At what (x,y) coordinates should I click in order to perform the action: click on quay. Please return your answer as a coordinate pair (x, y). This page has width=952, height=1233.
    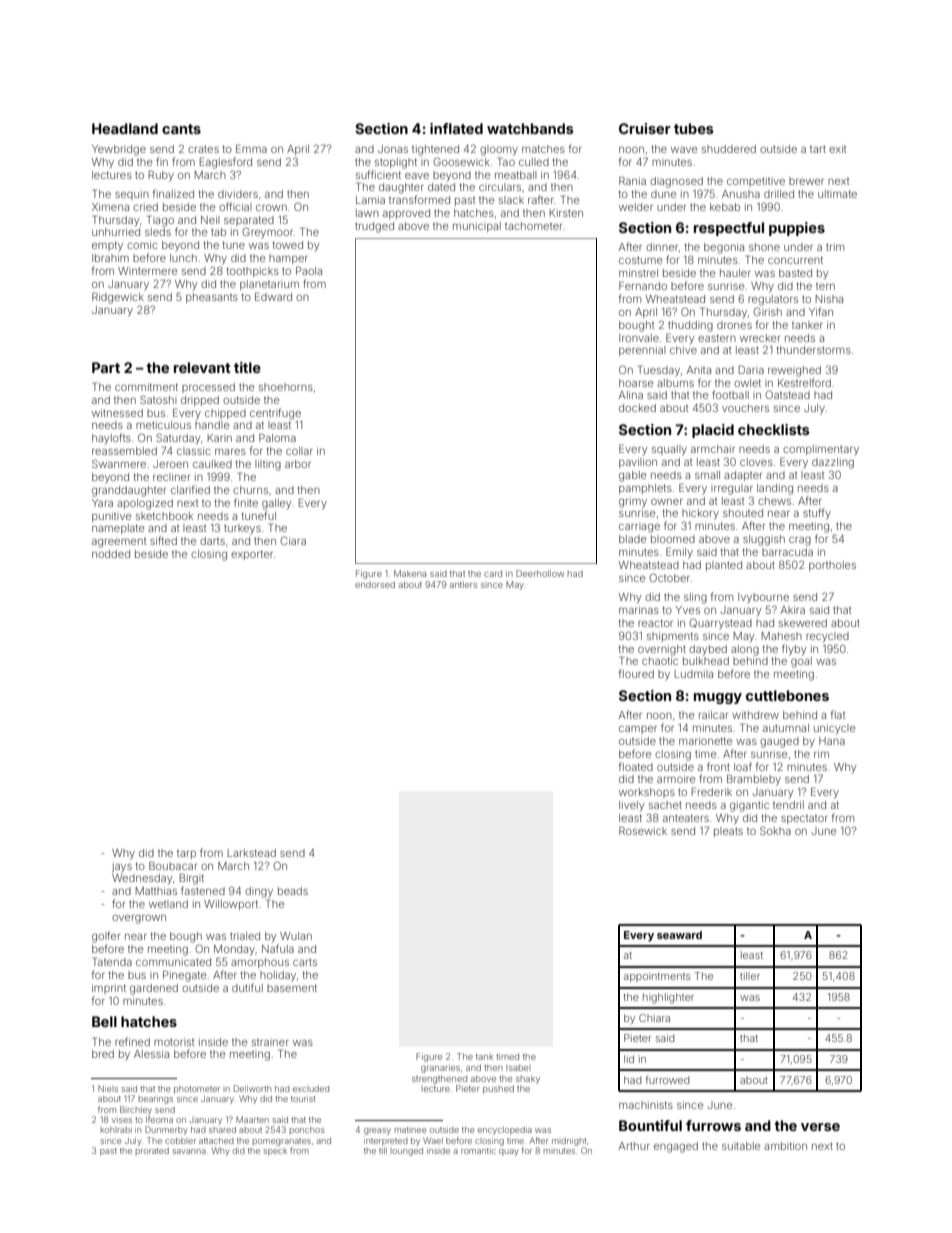
    Looking at the image, I should click on (509, 1152).
